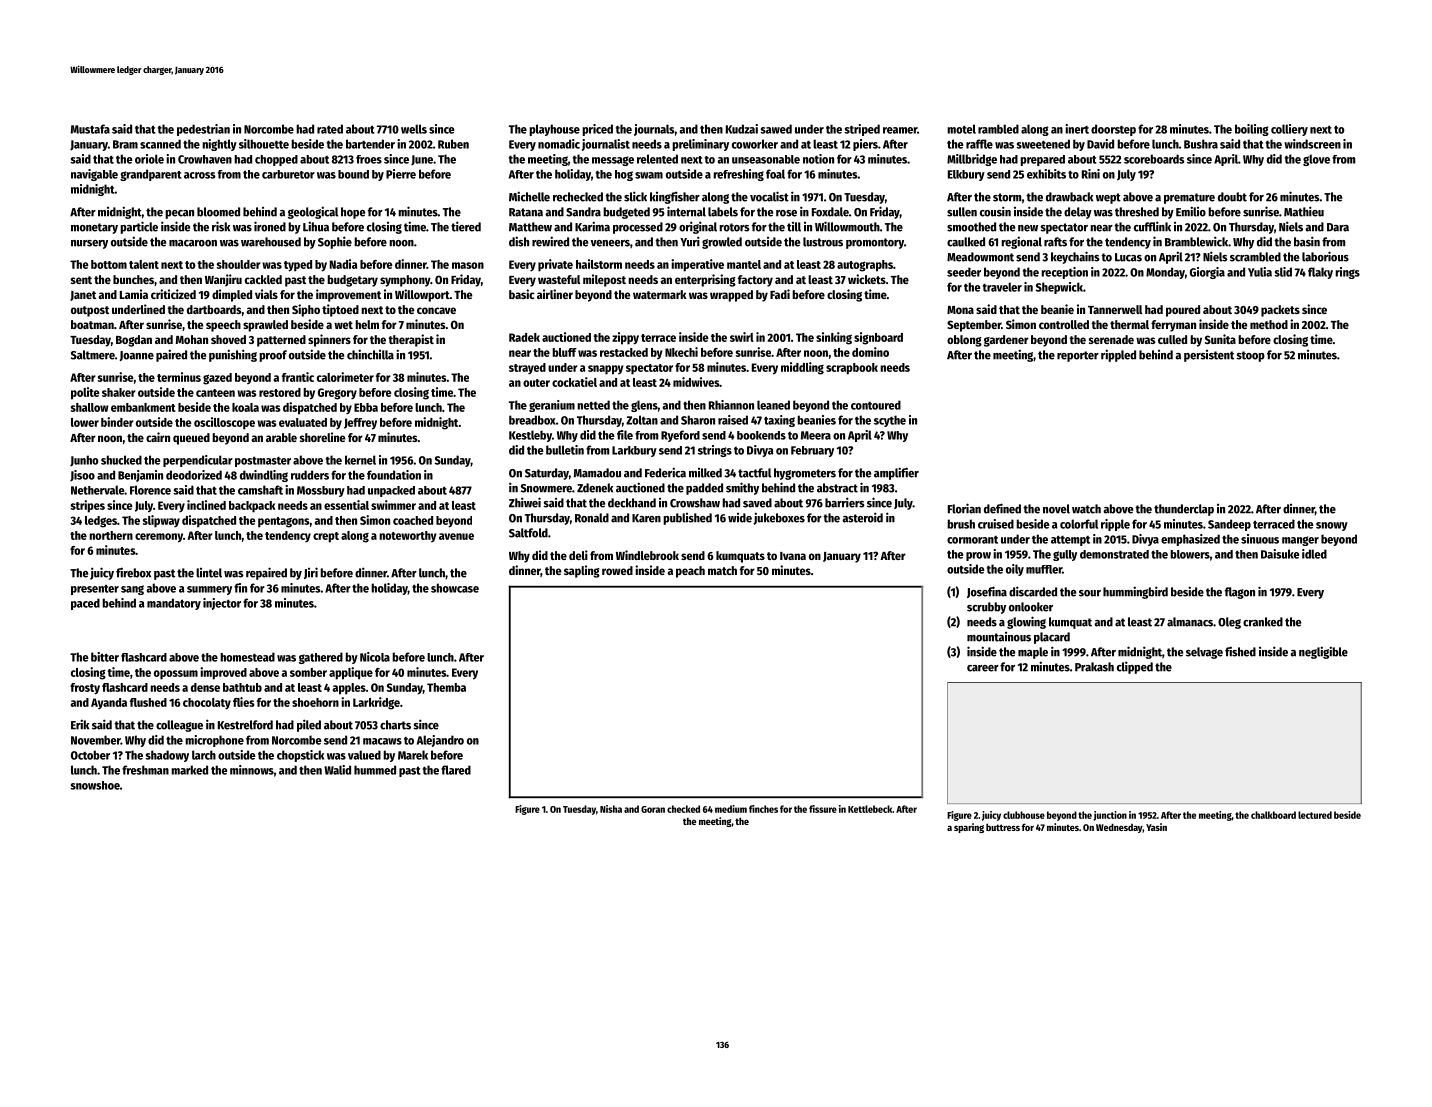  What do you see at coordinates (986, 608) in the image?
I see `scrubby` at bounding box center [986, 608].
